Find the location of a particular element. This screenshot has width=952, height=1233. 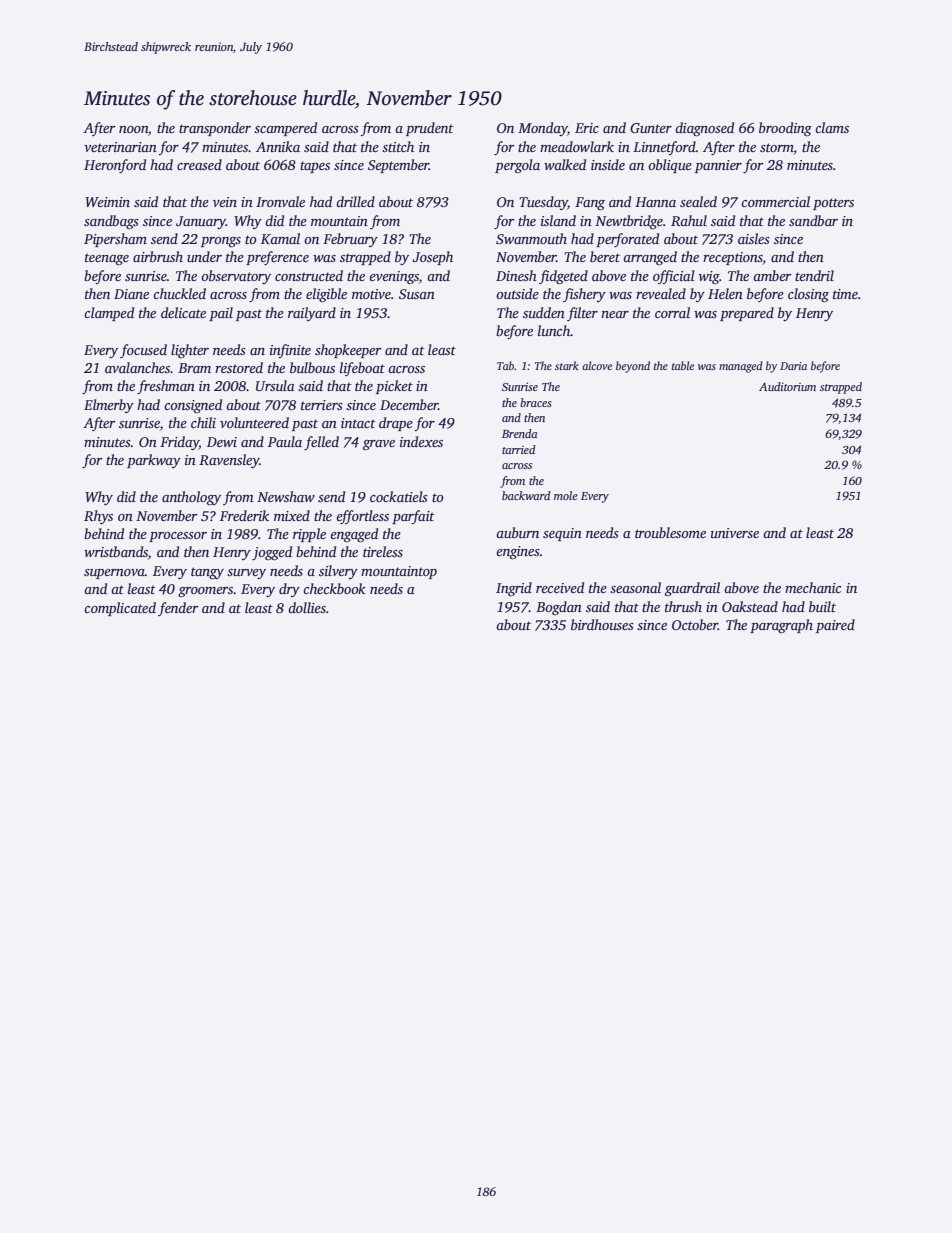

prudent is located at coordinates (430, 129).
